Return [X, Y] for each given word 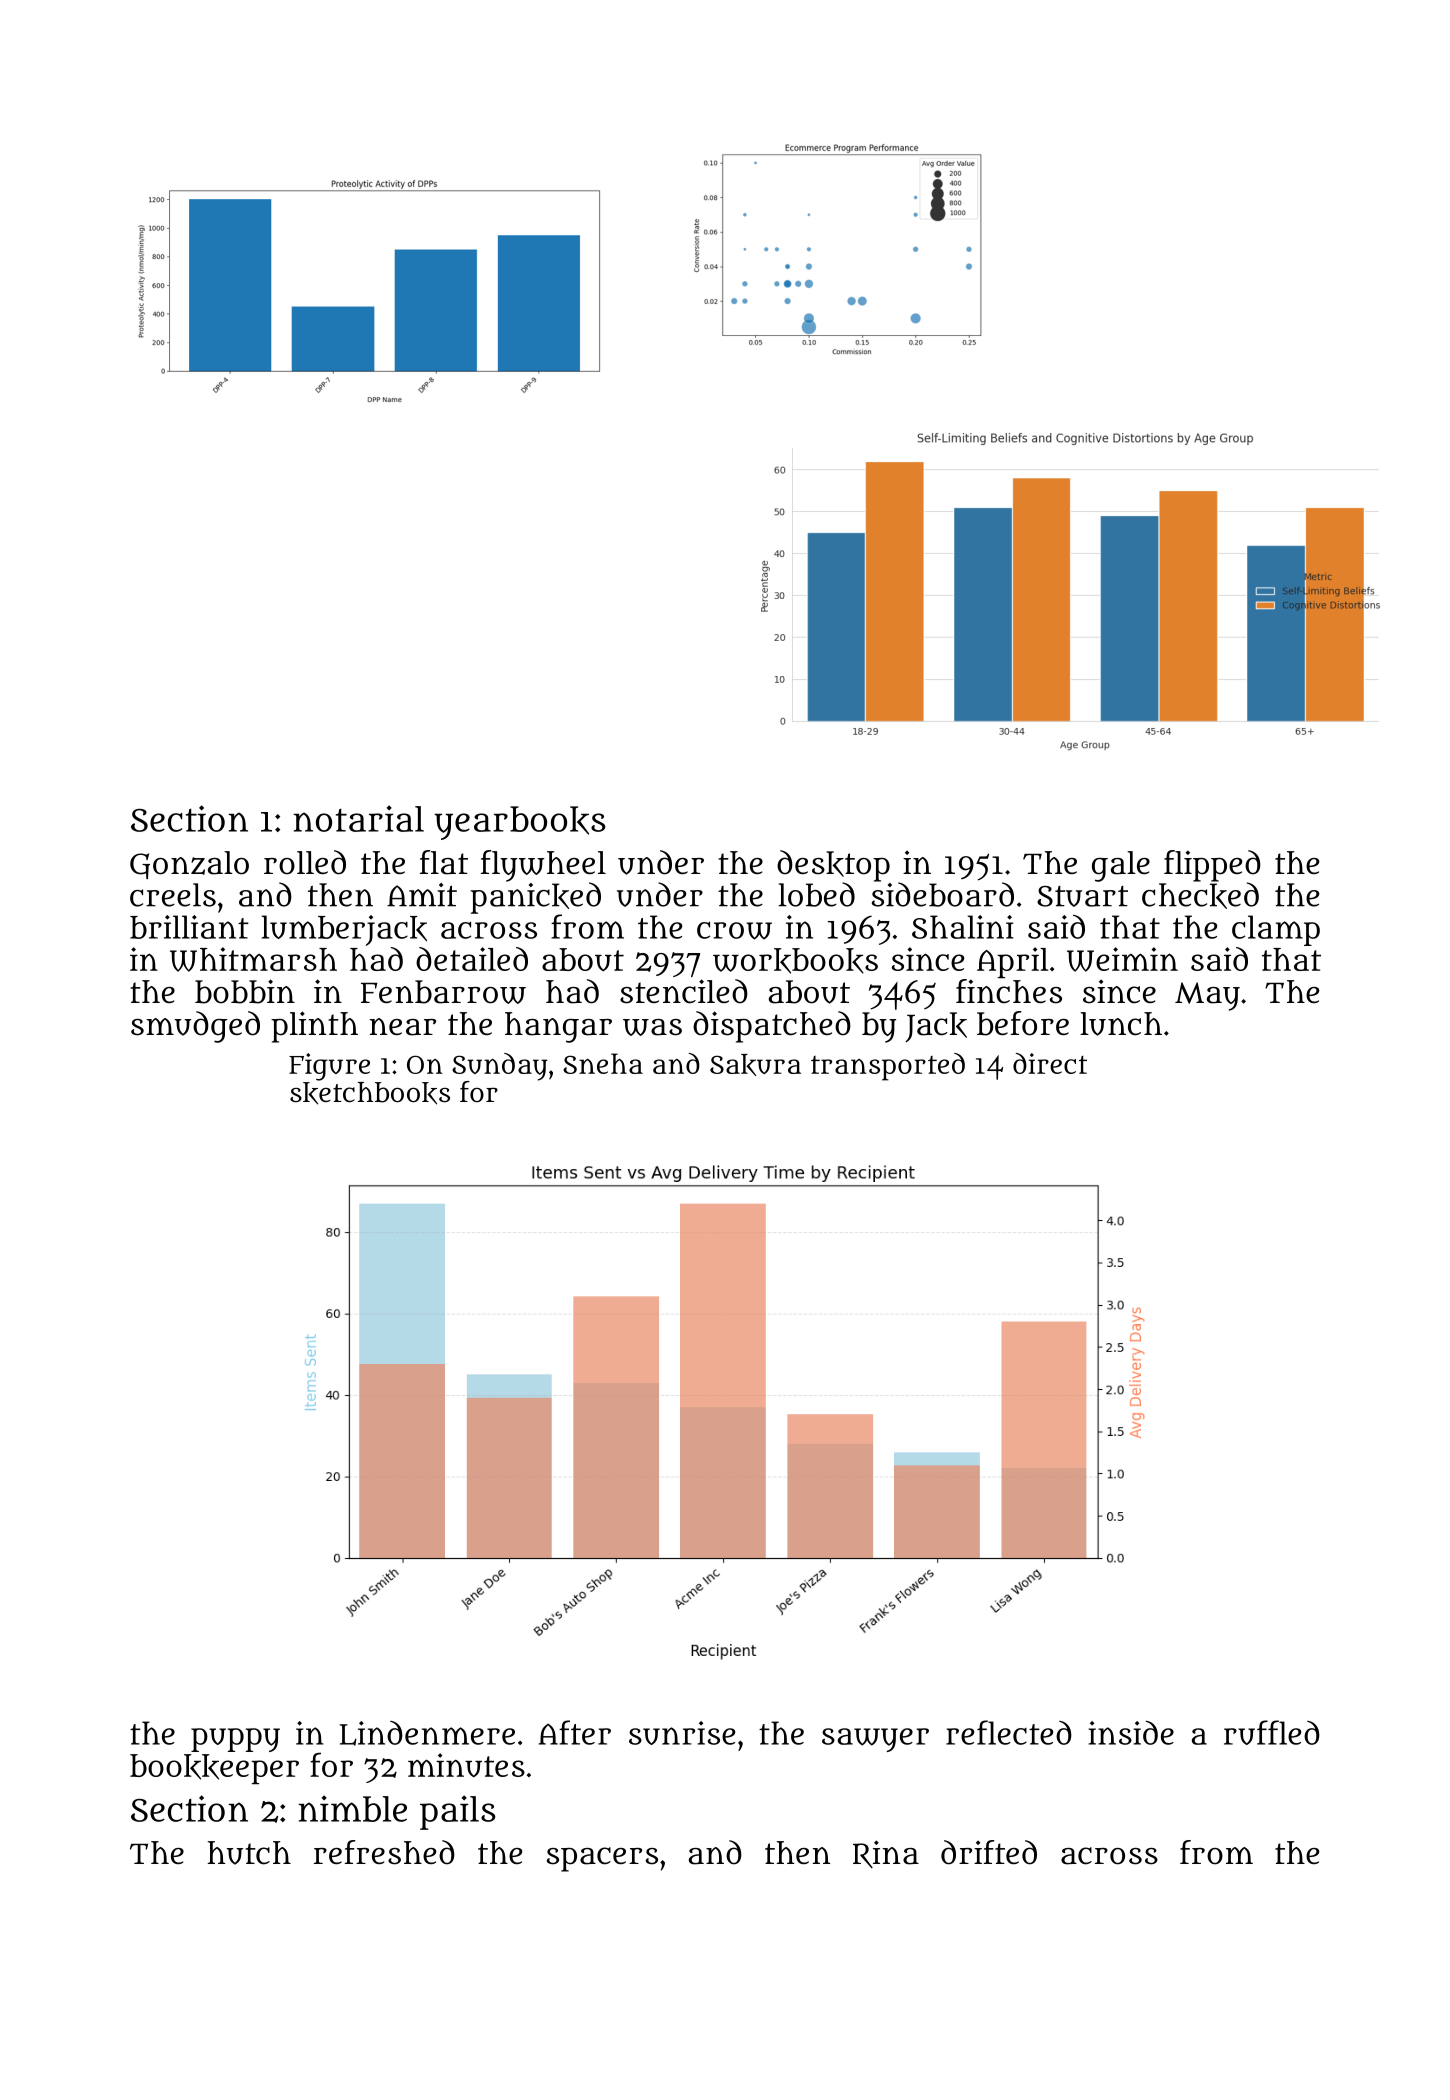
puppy [235, 1740]
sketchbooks [370, 1093]
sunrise [682, 1733]
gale [1121, 866]
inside [1131, 1733]
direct [1050, 1063]
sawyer [875, 1740]
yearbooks [520, 823]
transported [888, 1067]
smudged [195, 1027]
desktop [833, 866]
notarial [358, 818]
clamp [1276, 930]
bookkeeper [214, 1769]
